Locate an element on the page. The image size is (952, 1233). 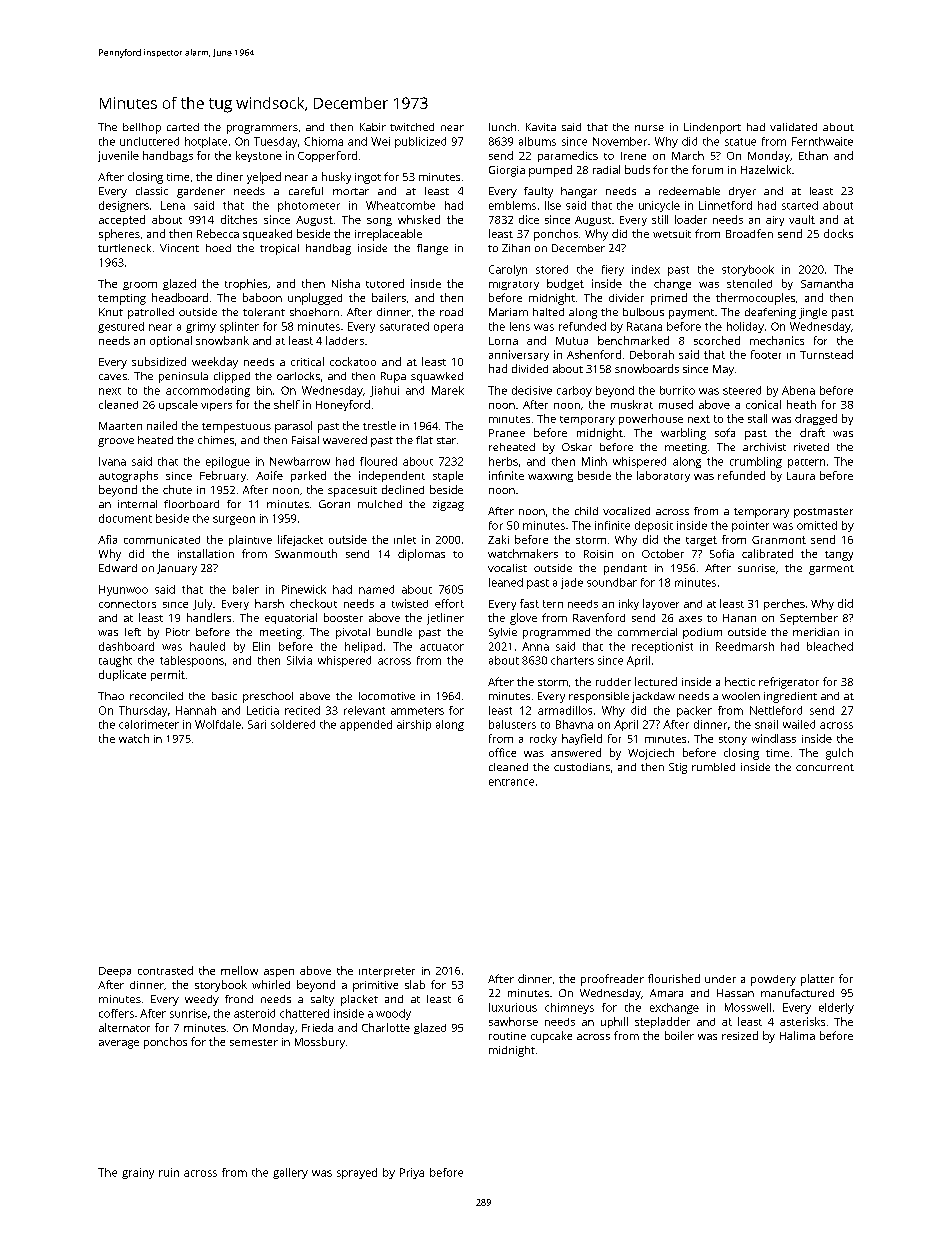
programmers is located at coordinates (262, 129).
